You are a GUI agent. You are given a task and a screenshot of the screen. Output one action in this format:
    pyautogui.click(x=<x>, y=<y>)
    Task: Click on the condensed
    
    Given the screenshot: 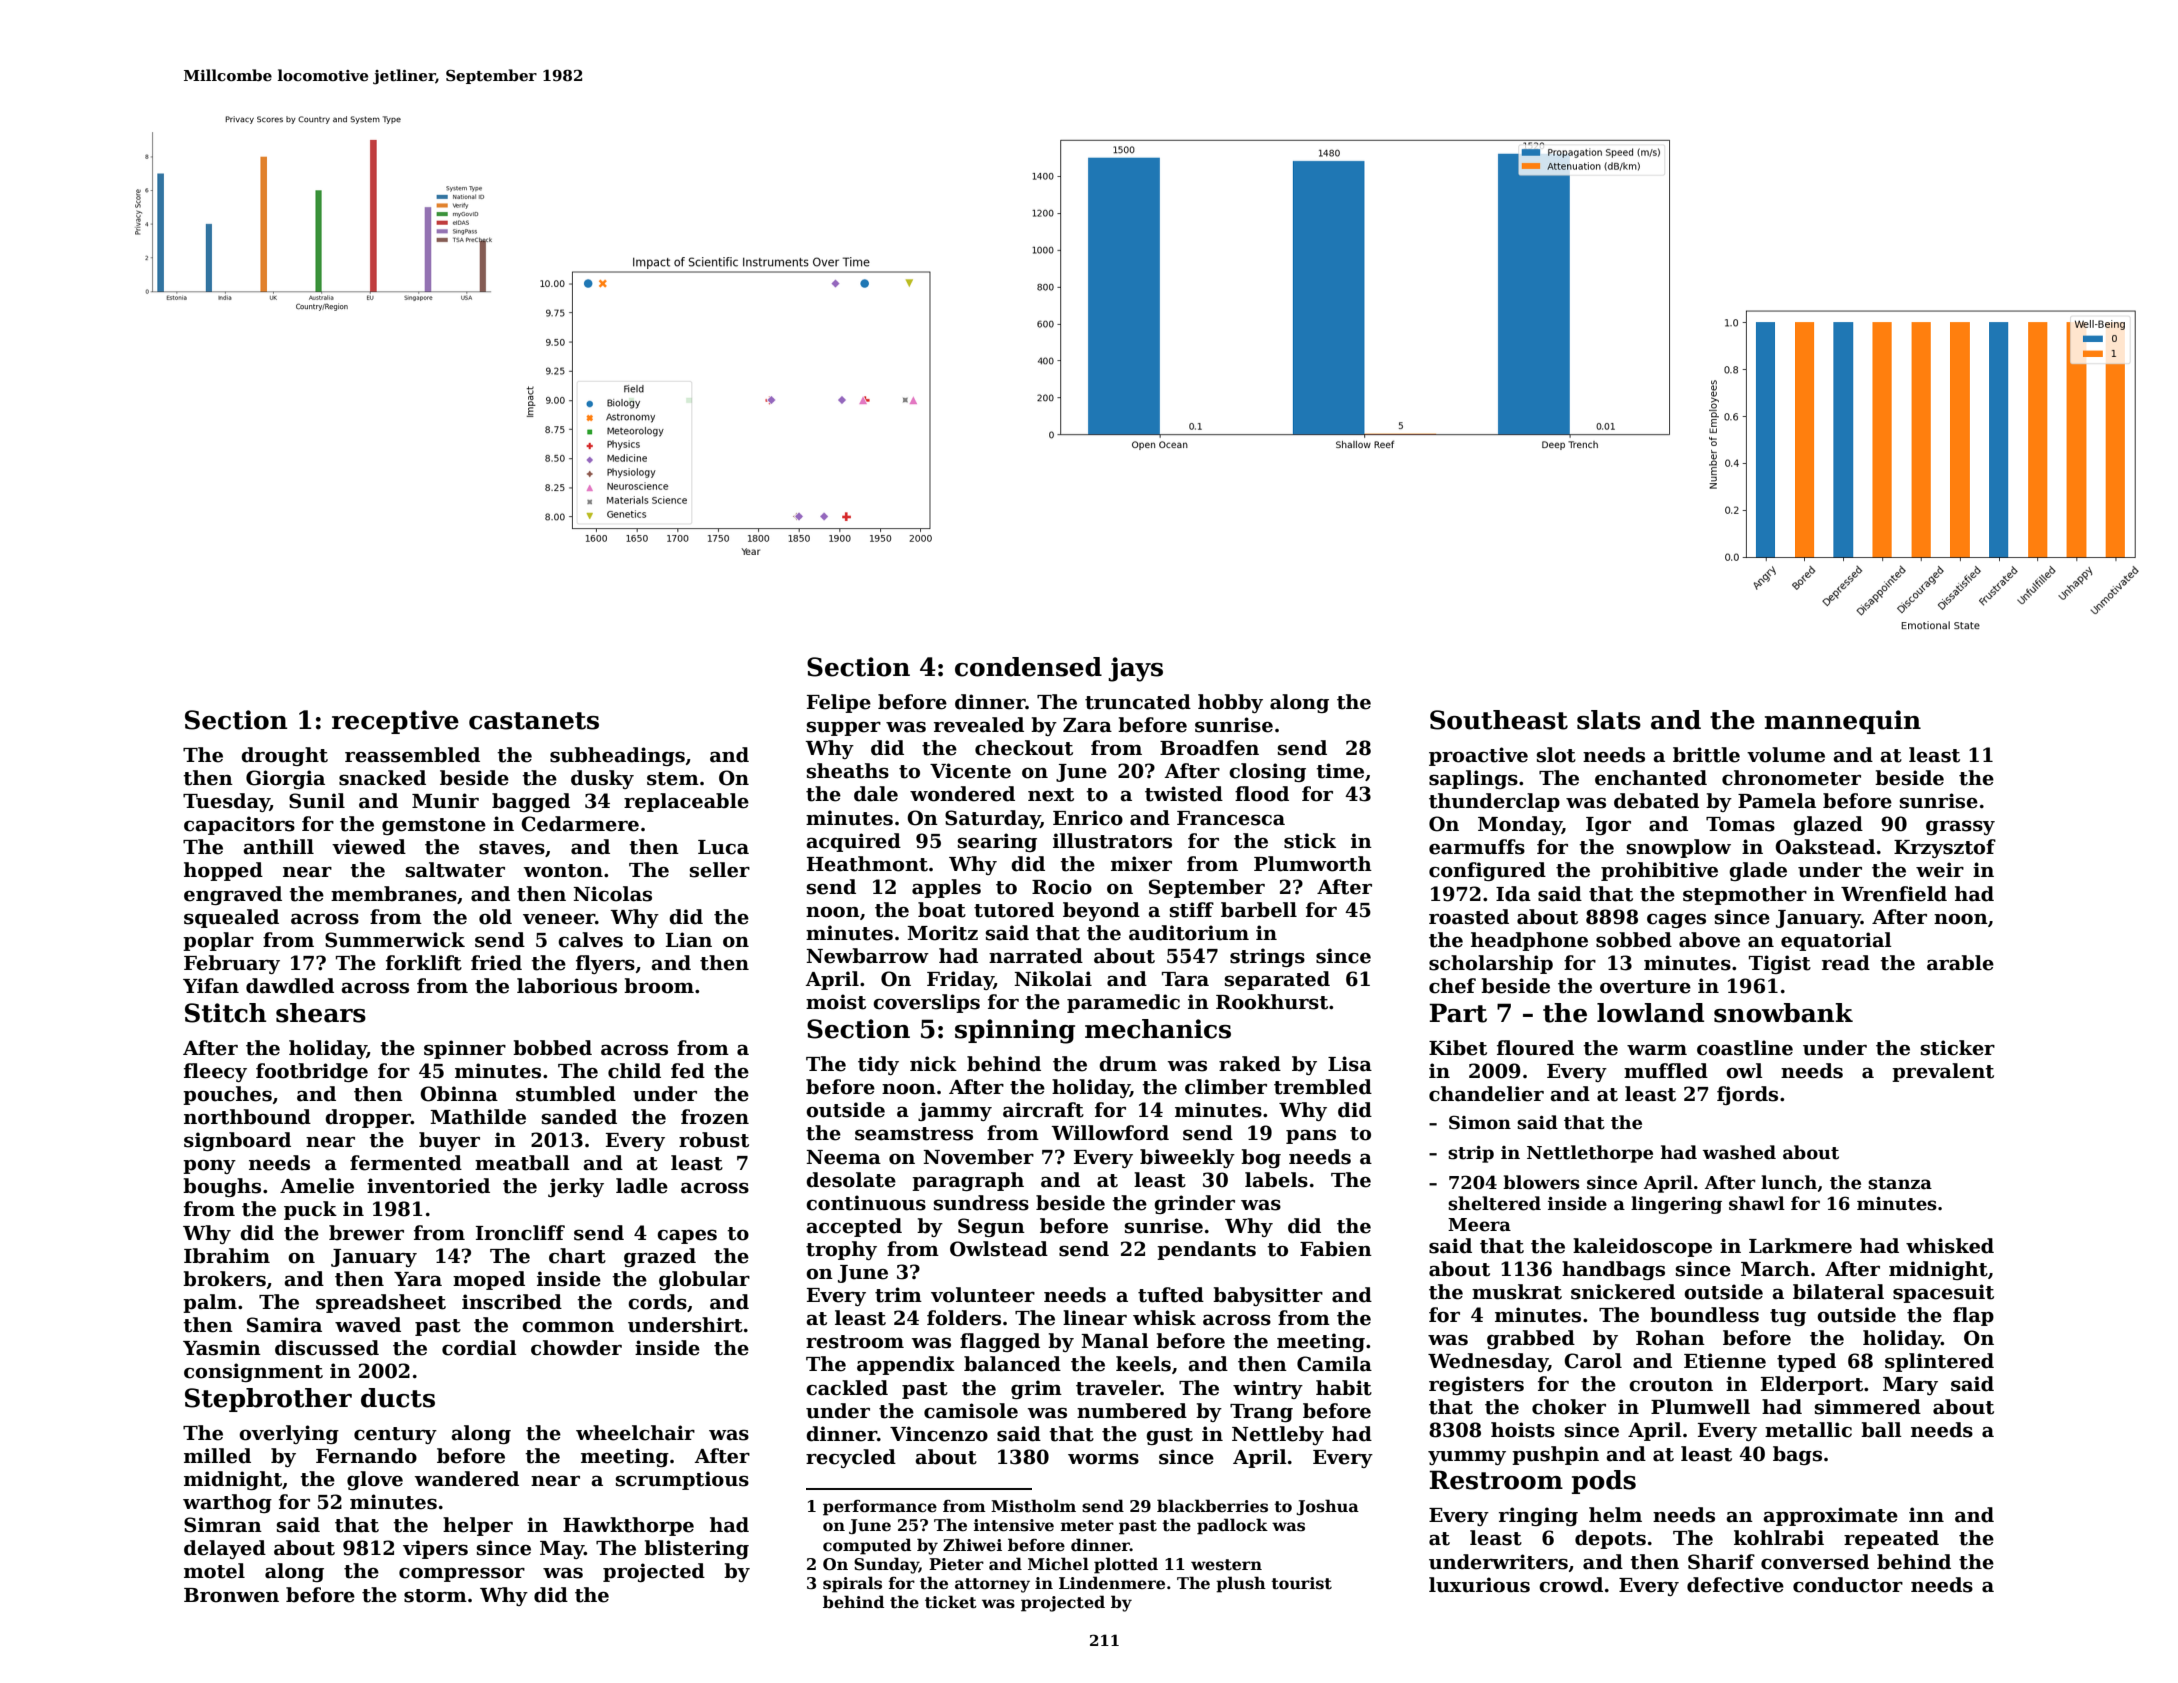 What is the action you would take?
    pyautogui.click(x=1028, y=667)
